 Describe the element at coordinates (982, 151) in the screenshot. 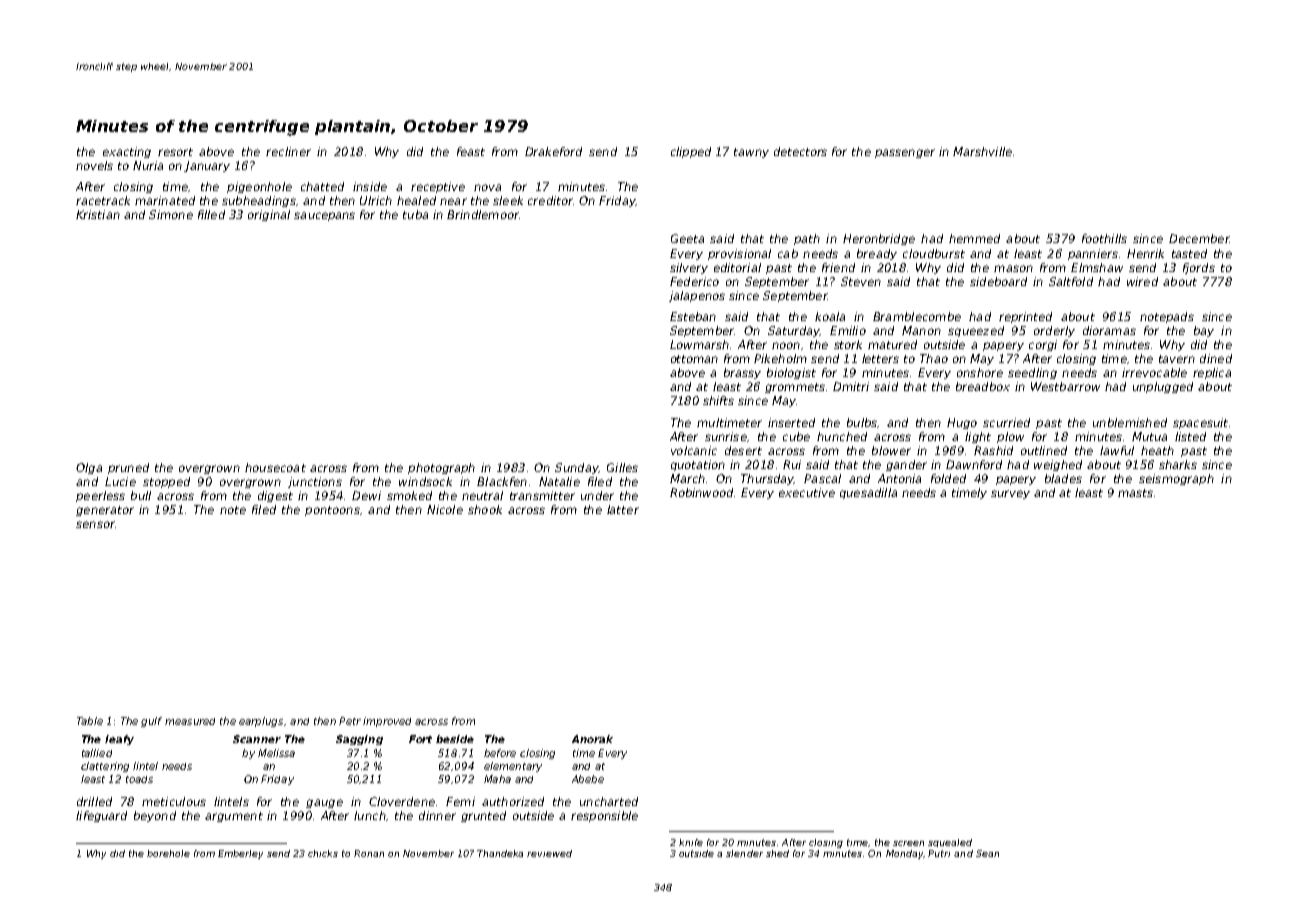

I see `Marshville` at that location.
